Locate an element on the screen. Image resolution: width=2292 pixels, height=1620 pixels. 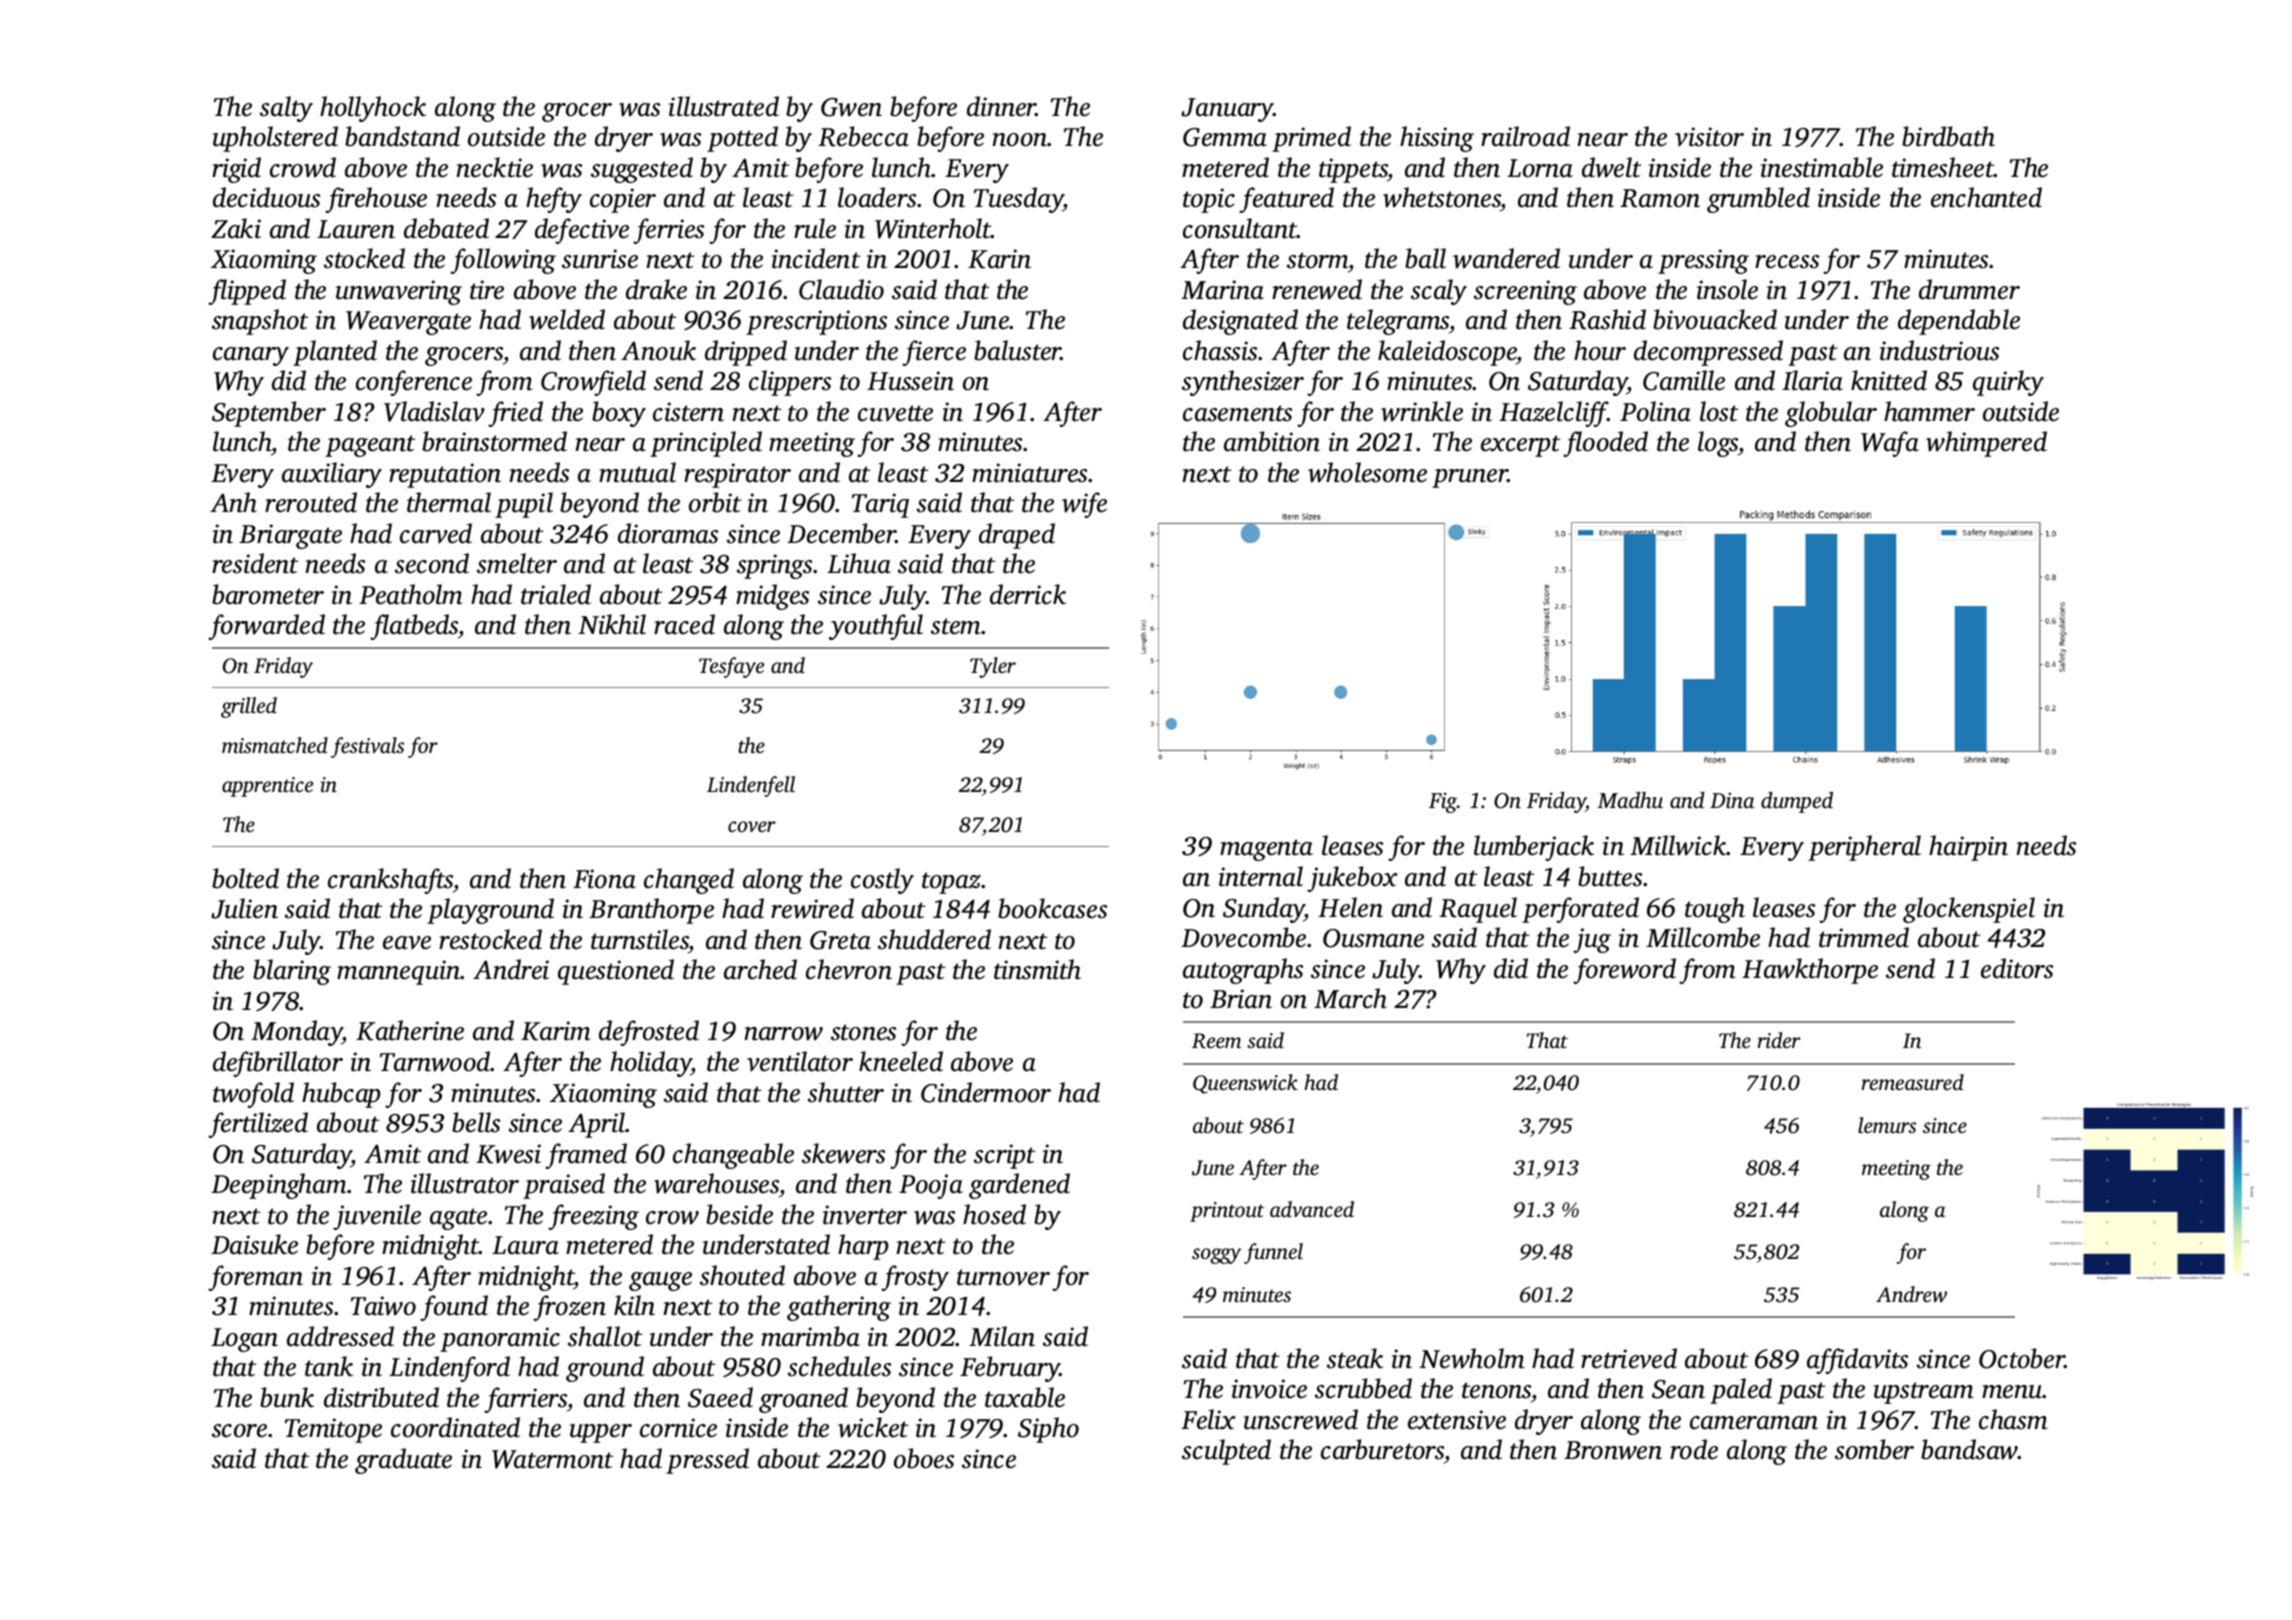
festivals is located at coordinates (367, 747).
